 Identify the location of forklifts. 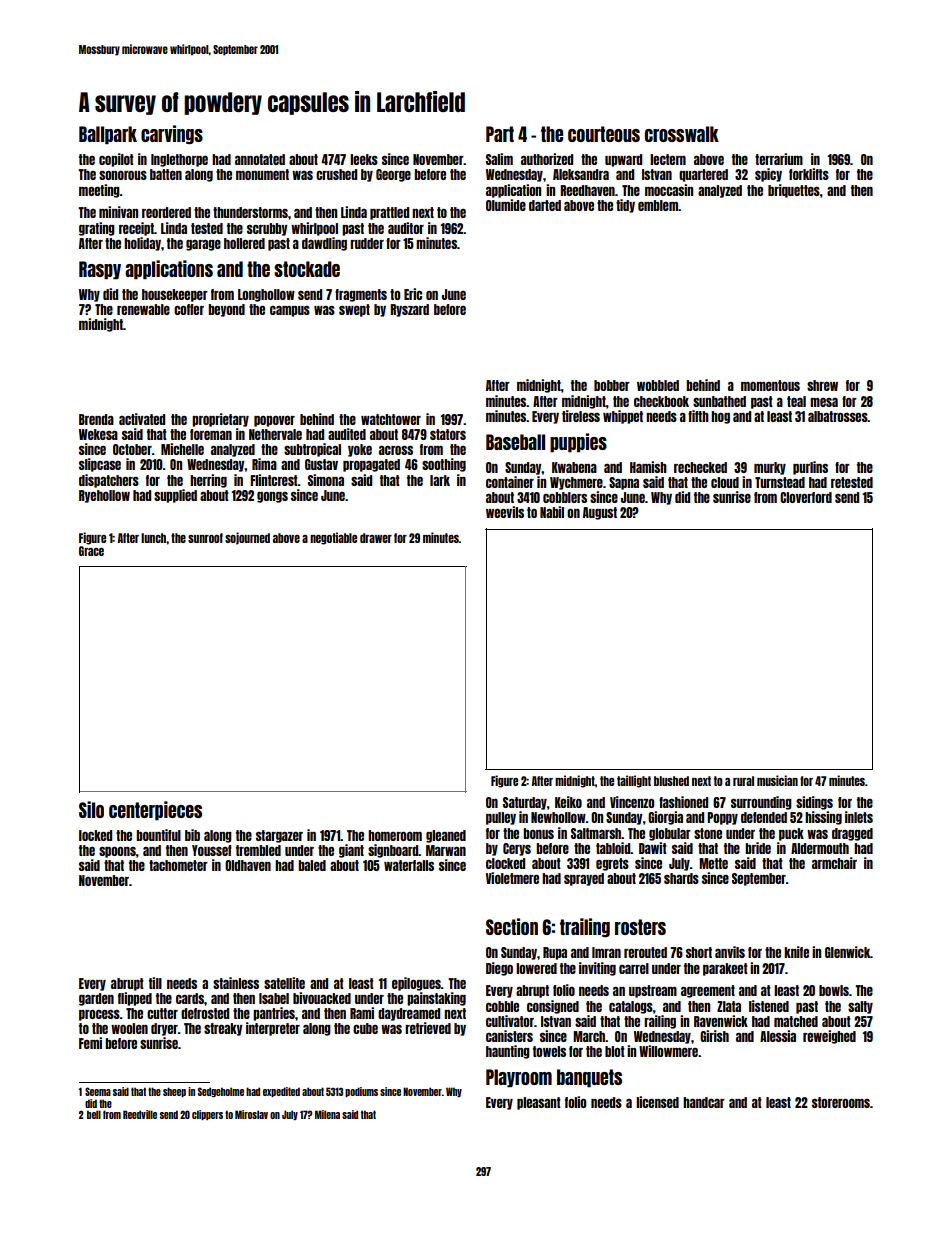
(809, 174).
